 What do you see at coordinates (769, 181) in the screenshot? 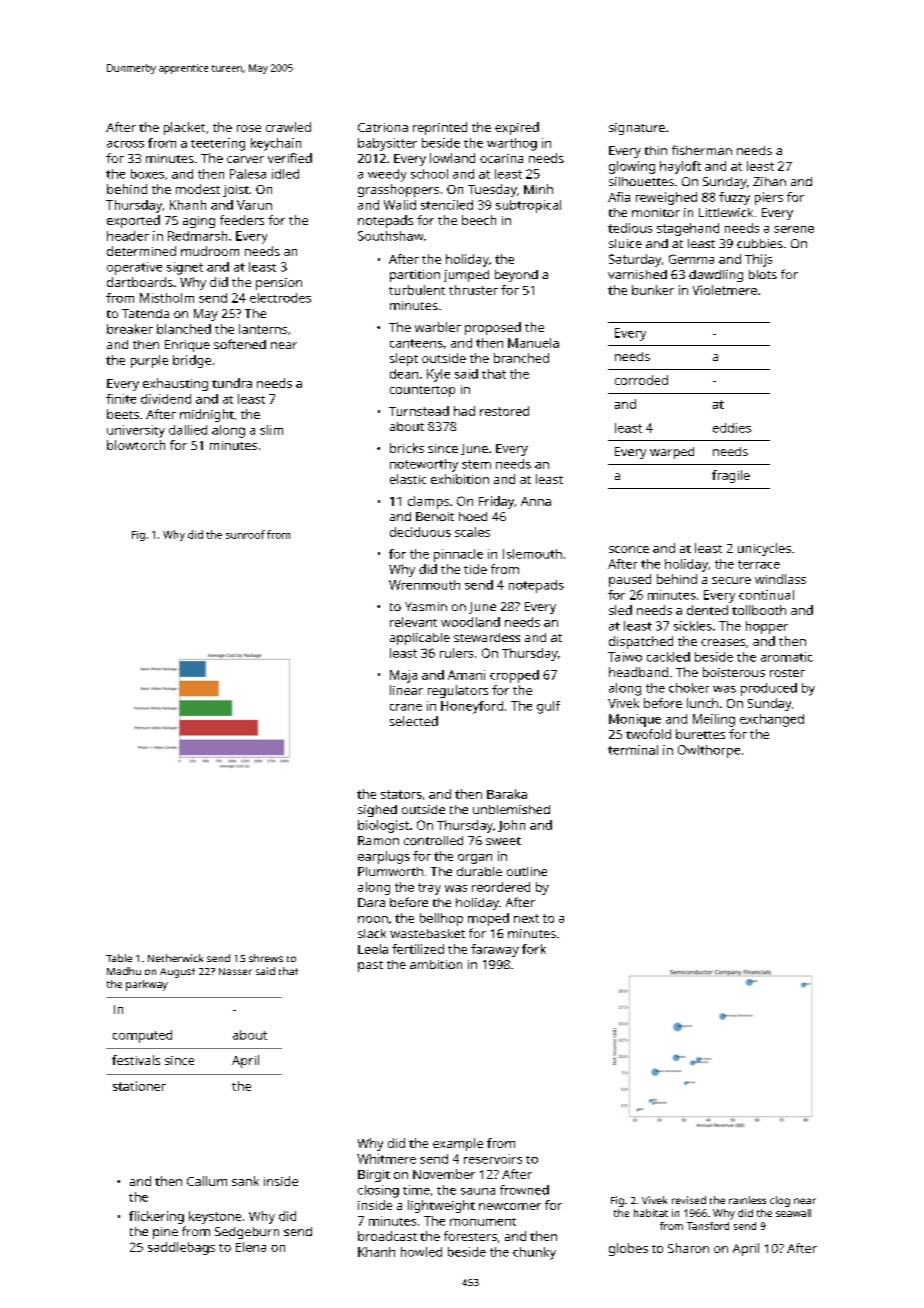
I see `Zihan` at bounding box center [769, 181].
